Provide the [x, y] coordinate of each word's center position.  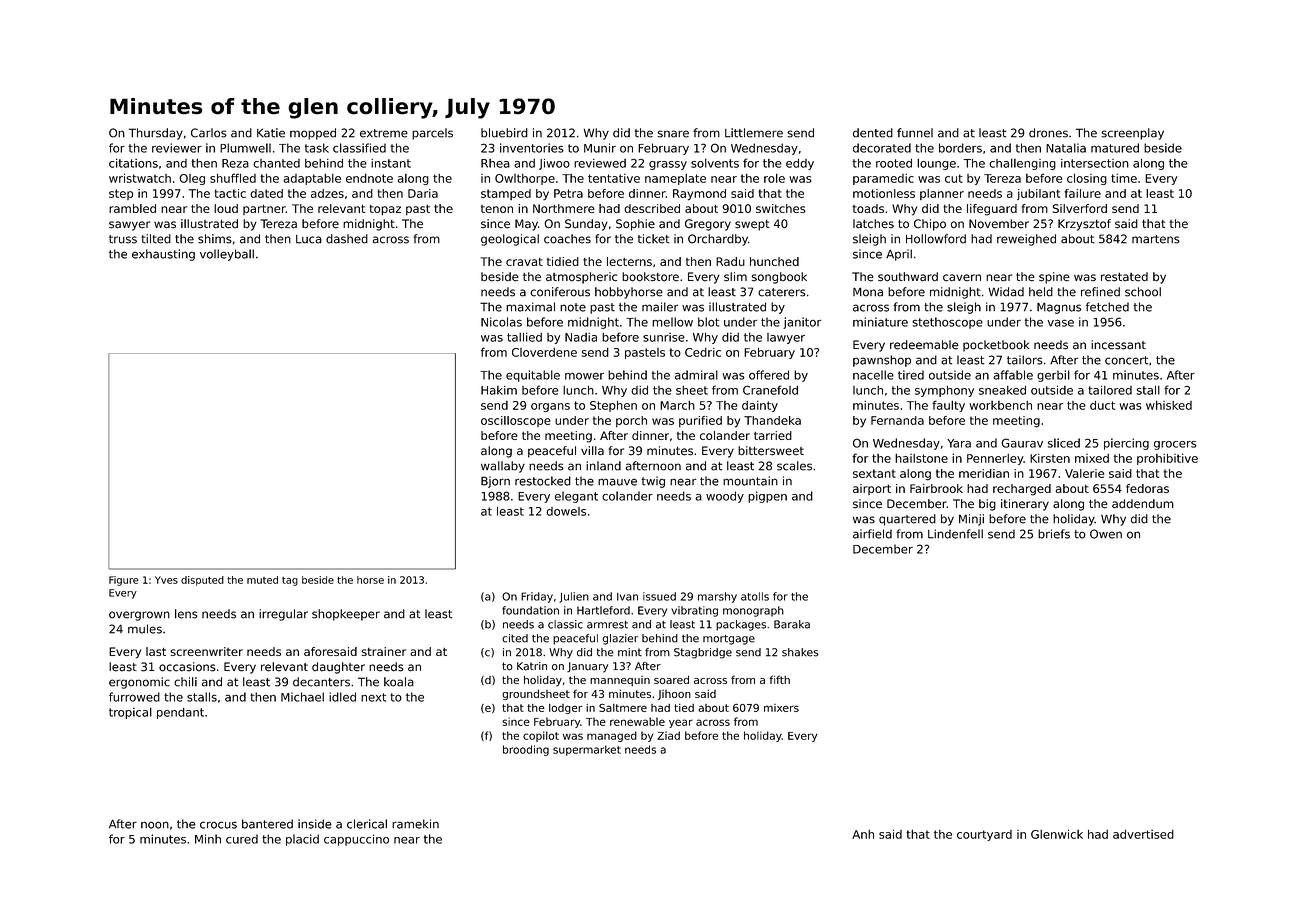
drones [1048, 133]
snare [673, 134]
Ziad [668, 735]
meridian [984, 473]
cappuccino [356, 840]
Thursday [156, 134]
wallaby [503, 467]
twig [653, 482]
